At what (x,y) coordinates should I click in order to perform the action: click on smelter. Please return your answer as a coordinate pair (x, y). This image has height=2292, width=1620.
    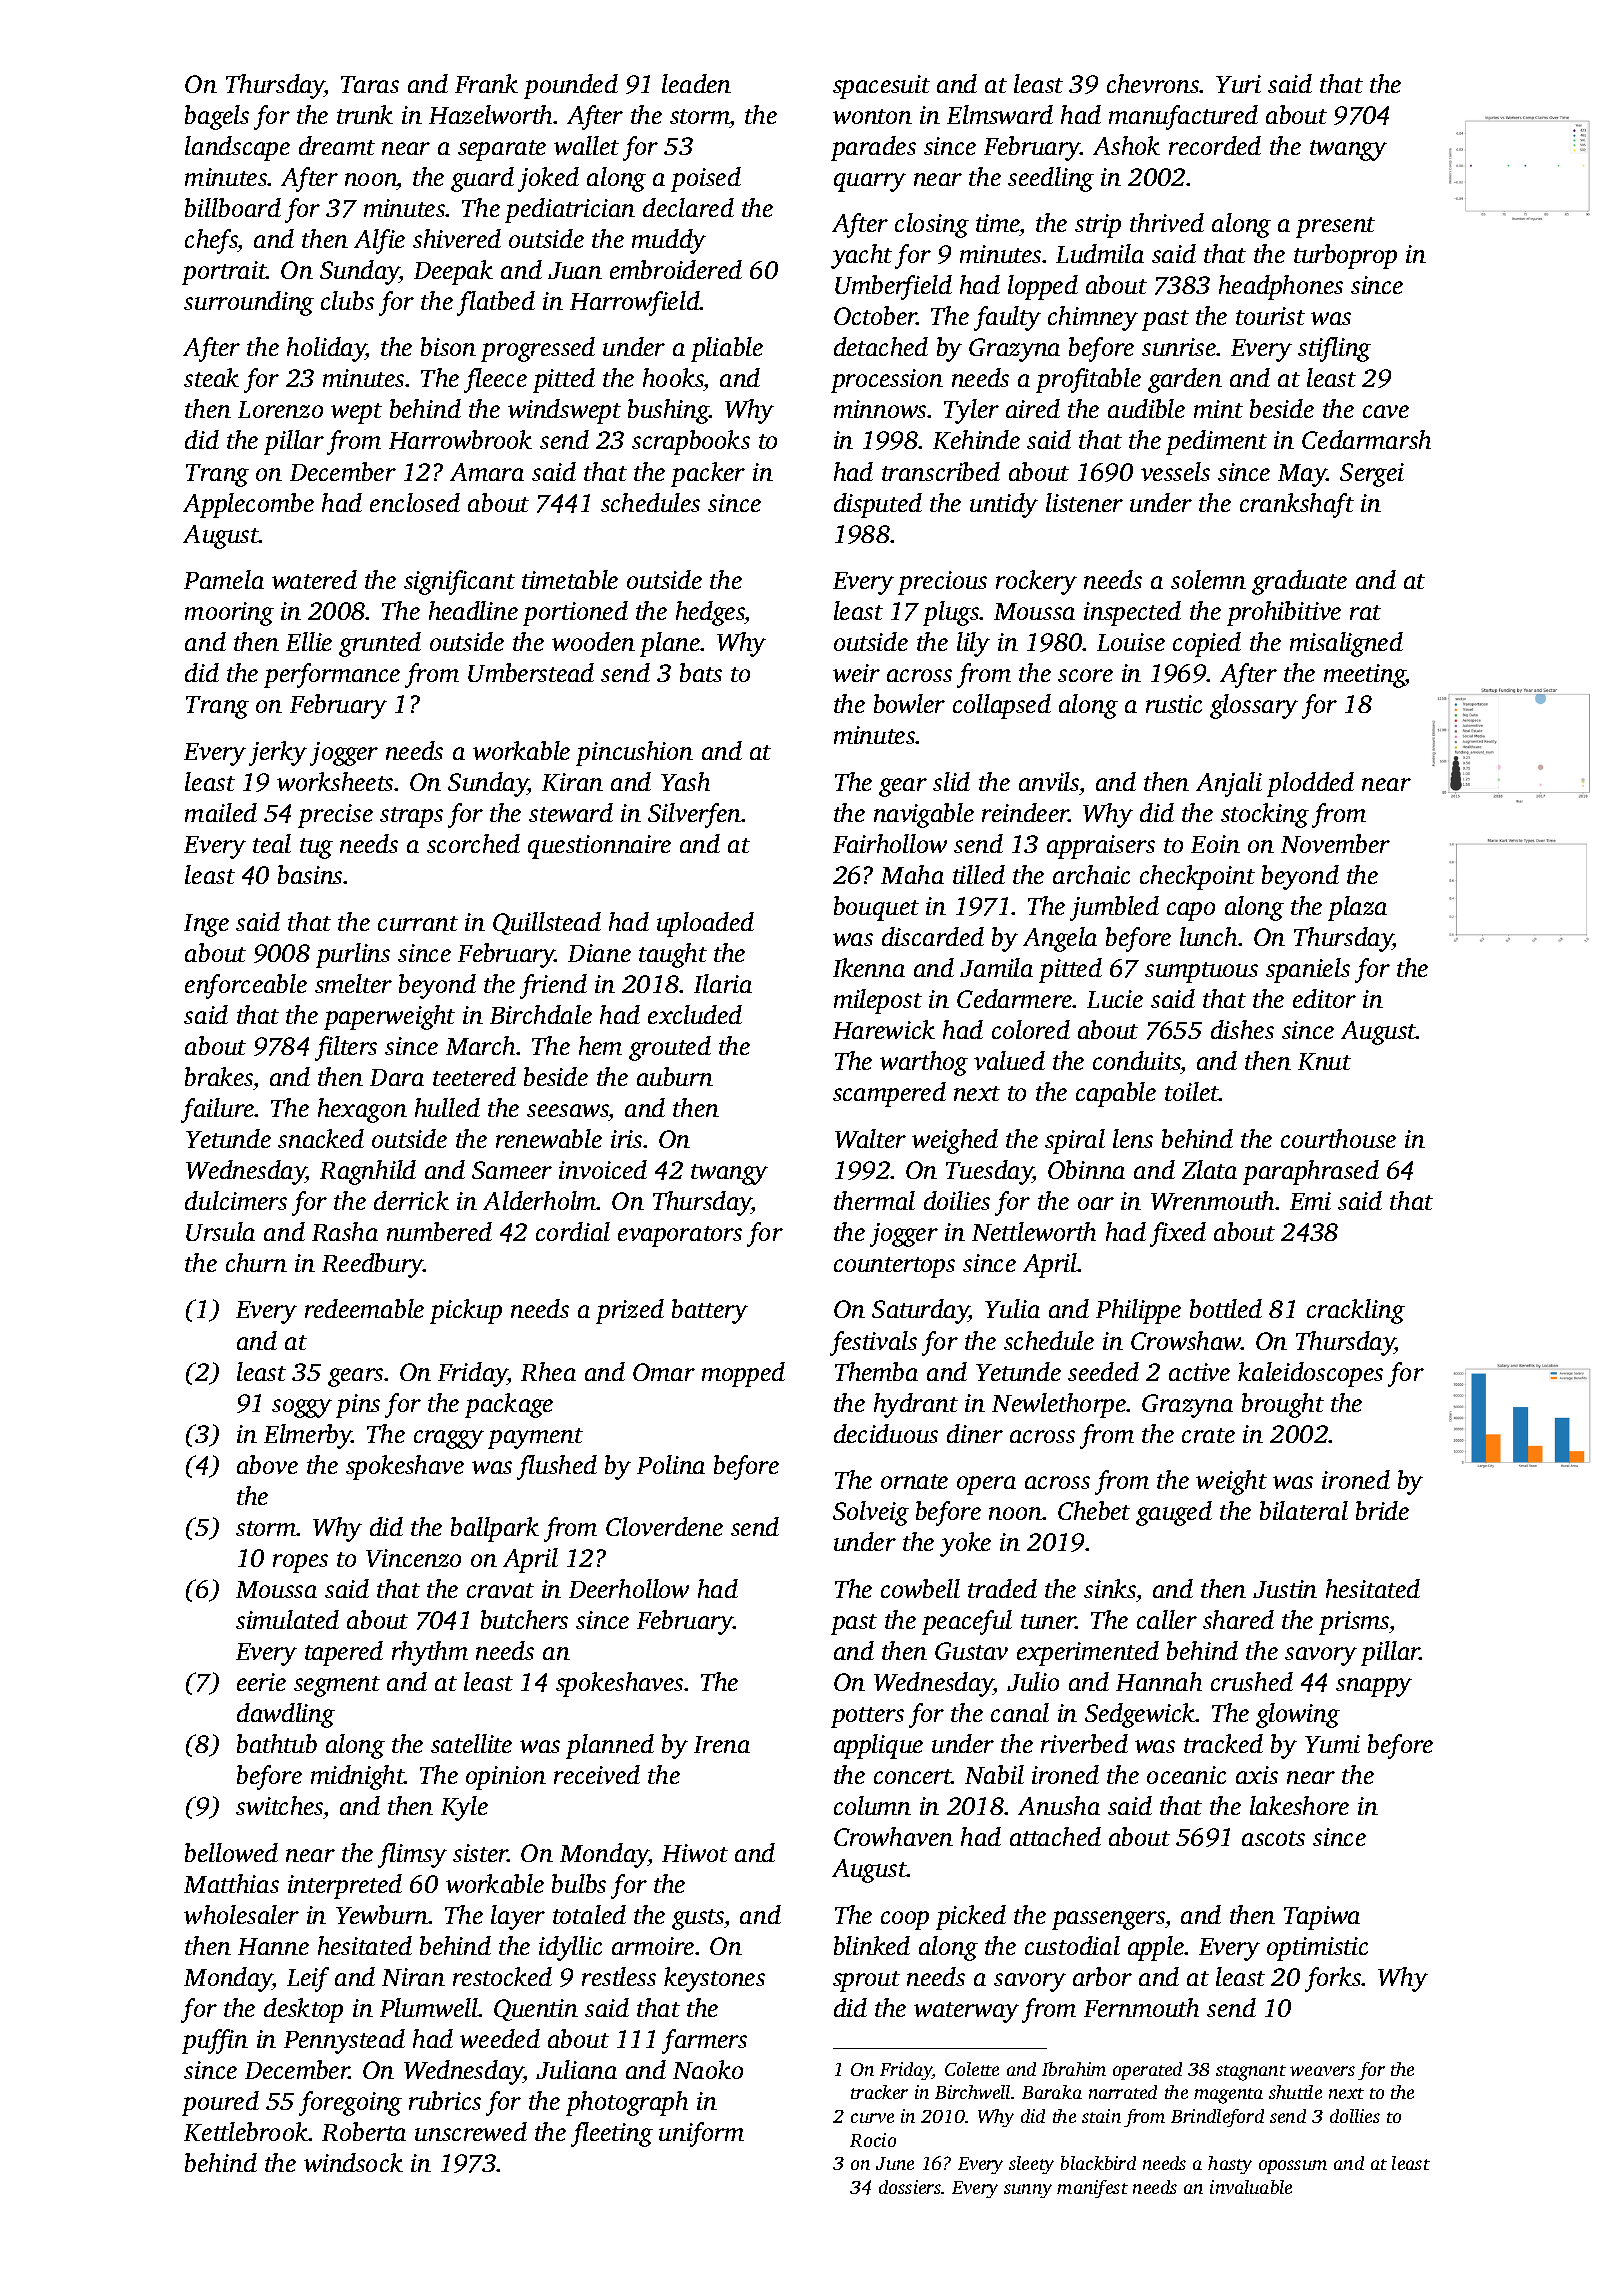
    Looking at the image, I should click on (353, 983).
